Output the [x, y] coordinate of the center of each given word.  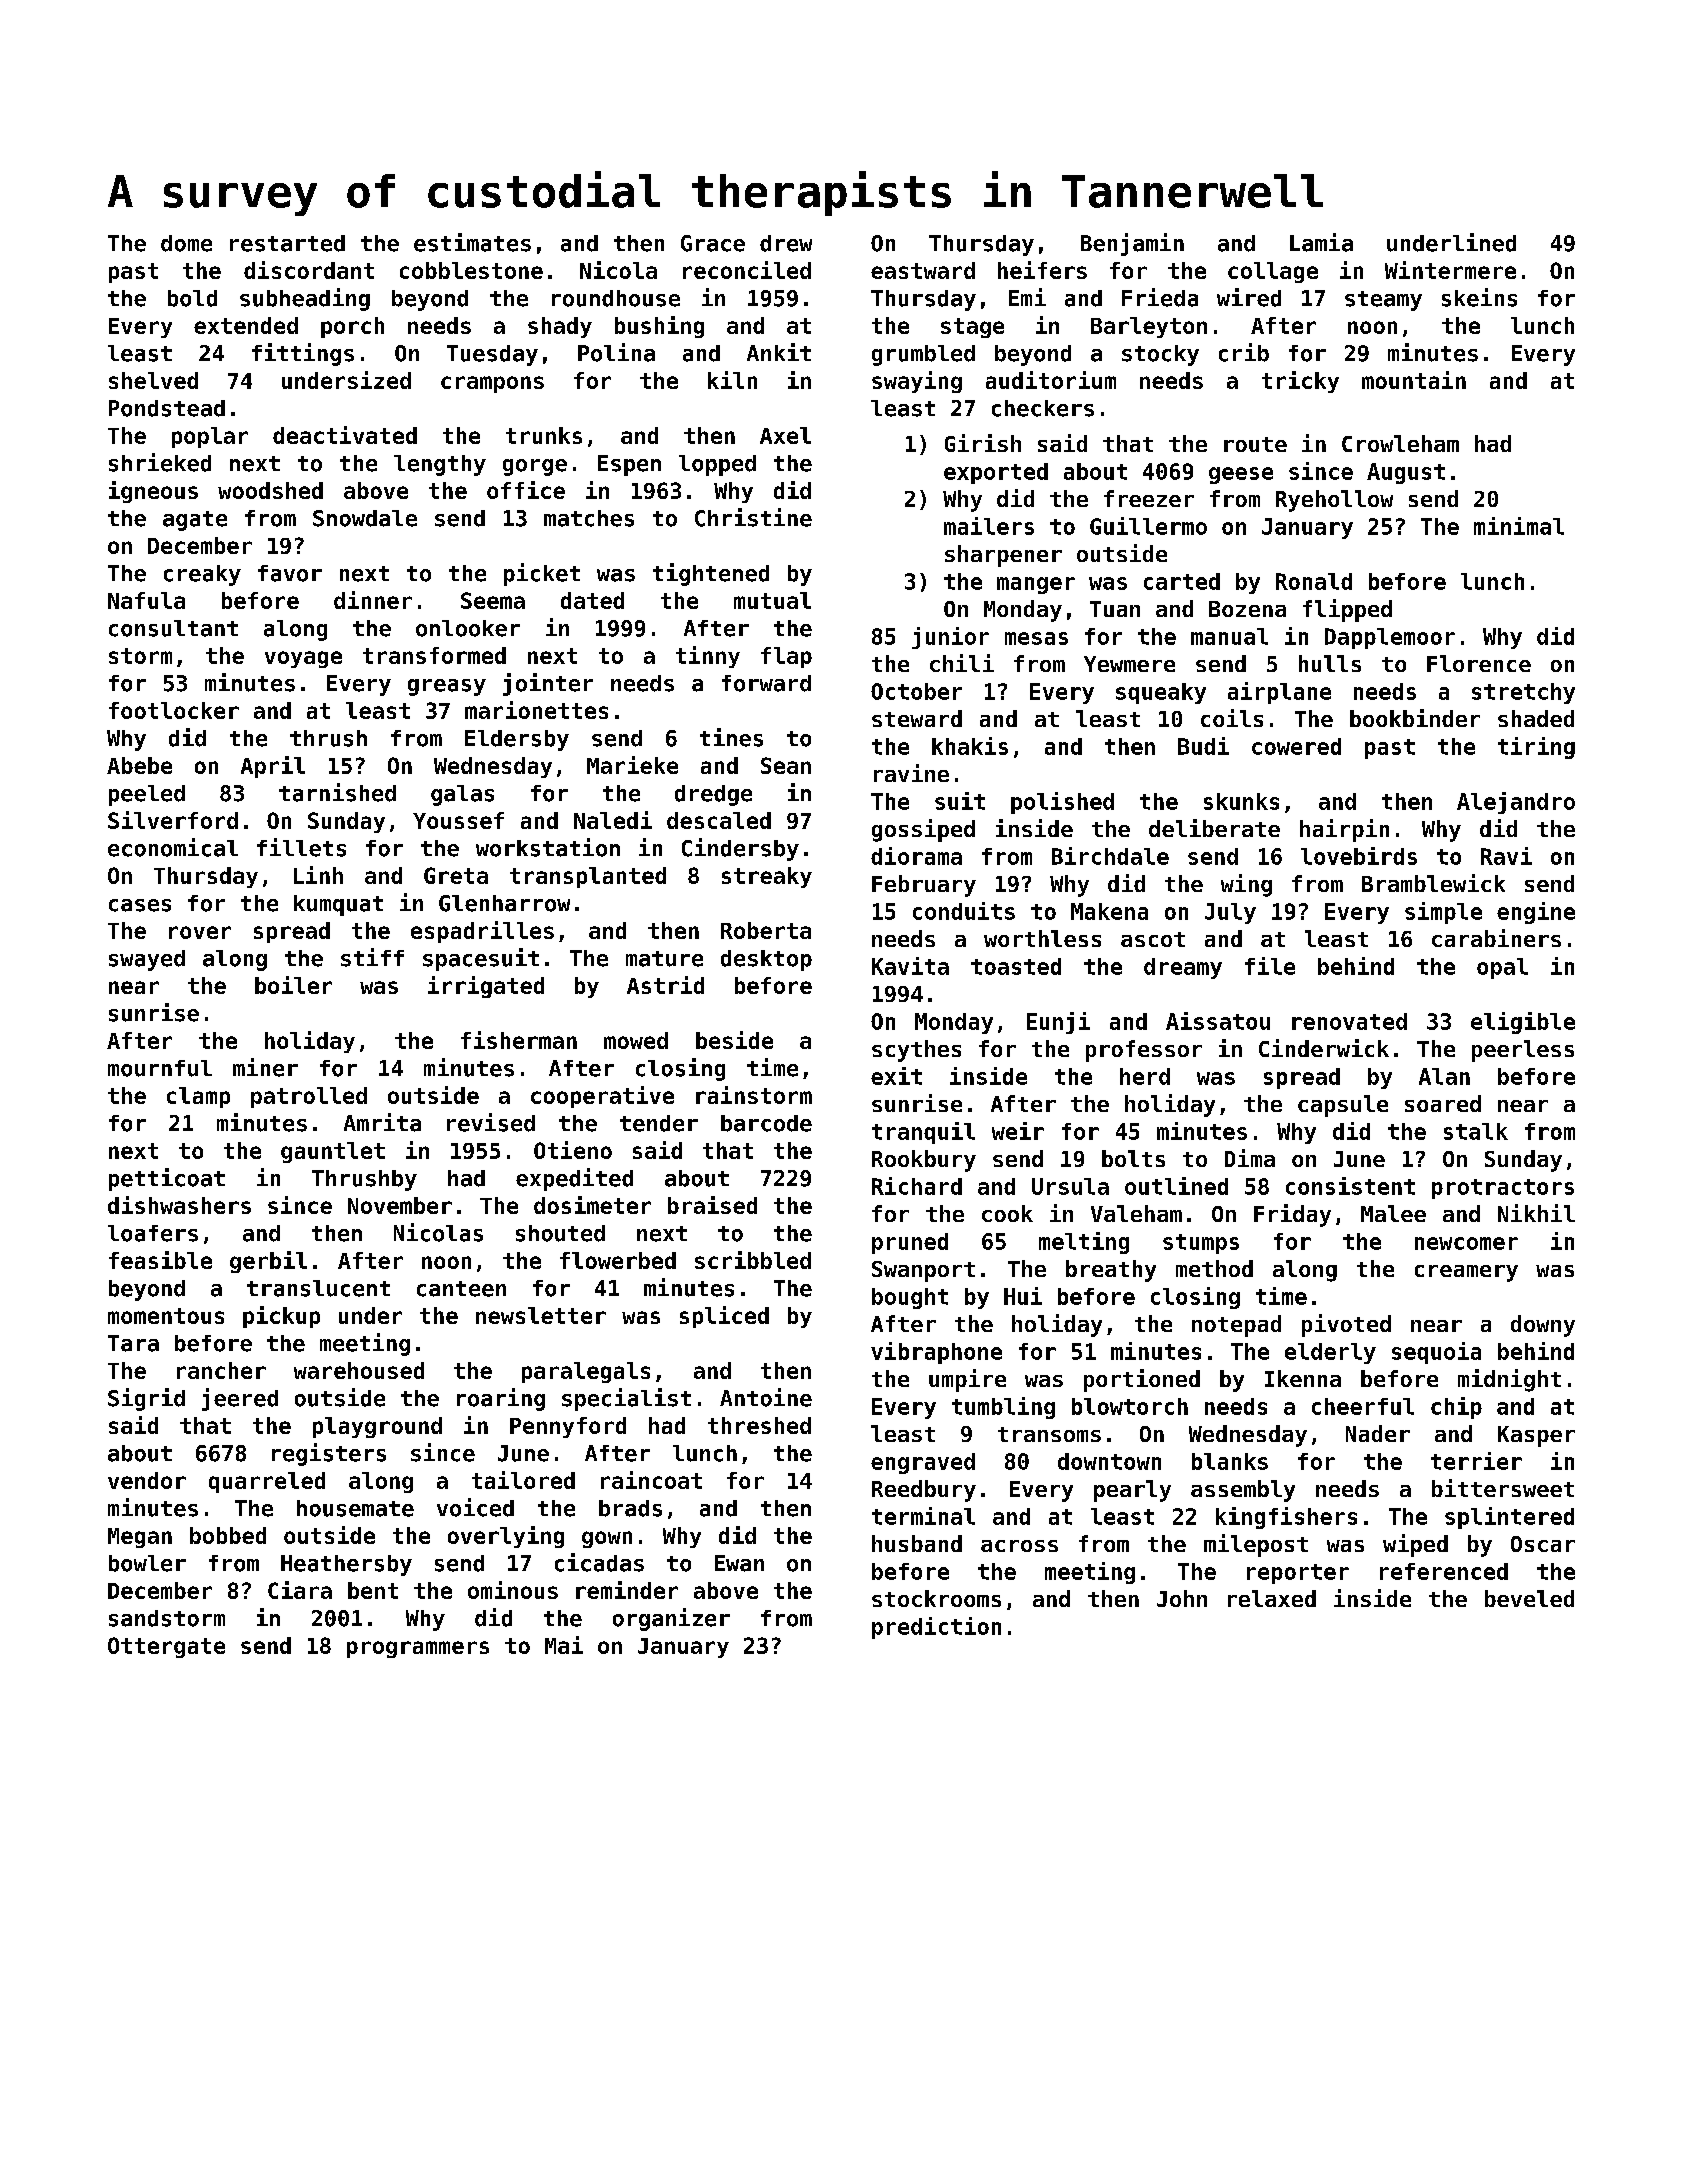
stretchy [1523, 693]
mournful [160, 1068]
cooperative [602, 1097]
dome [186, 243]
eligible [1523, 1023]
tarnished [337, 792]
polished [1062, 803]
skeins [1479, 297]
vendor [147, 1480]
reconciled [747, 270]
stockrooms [936, 1598]
